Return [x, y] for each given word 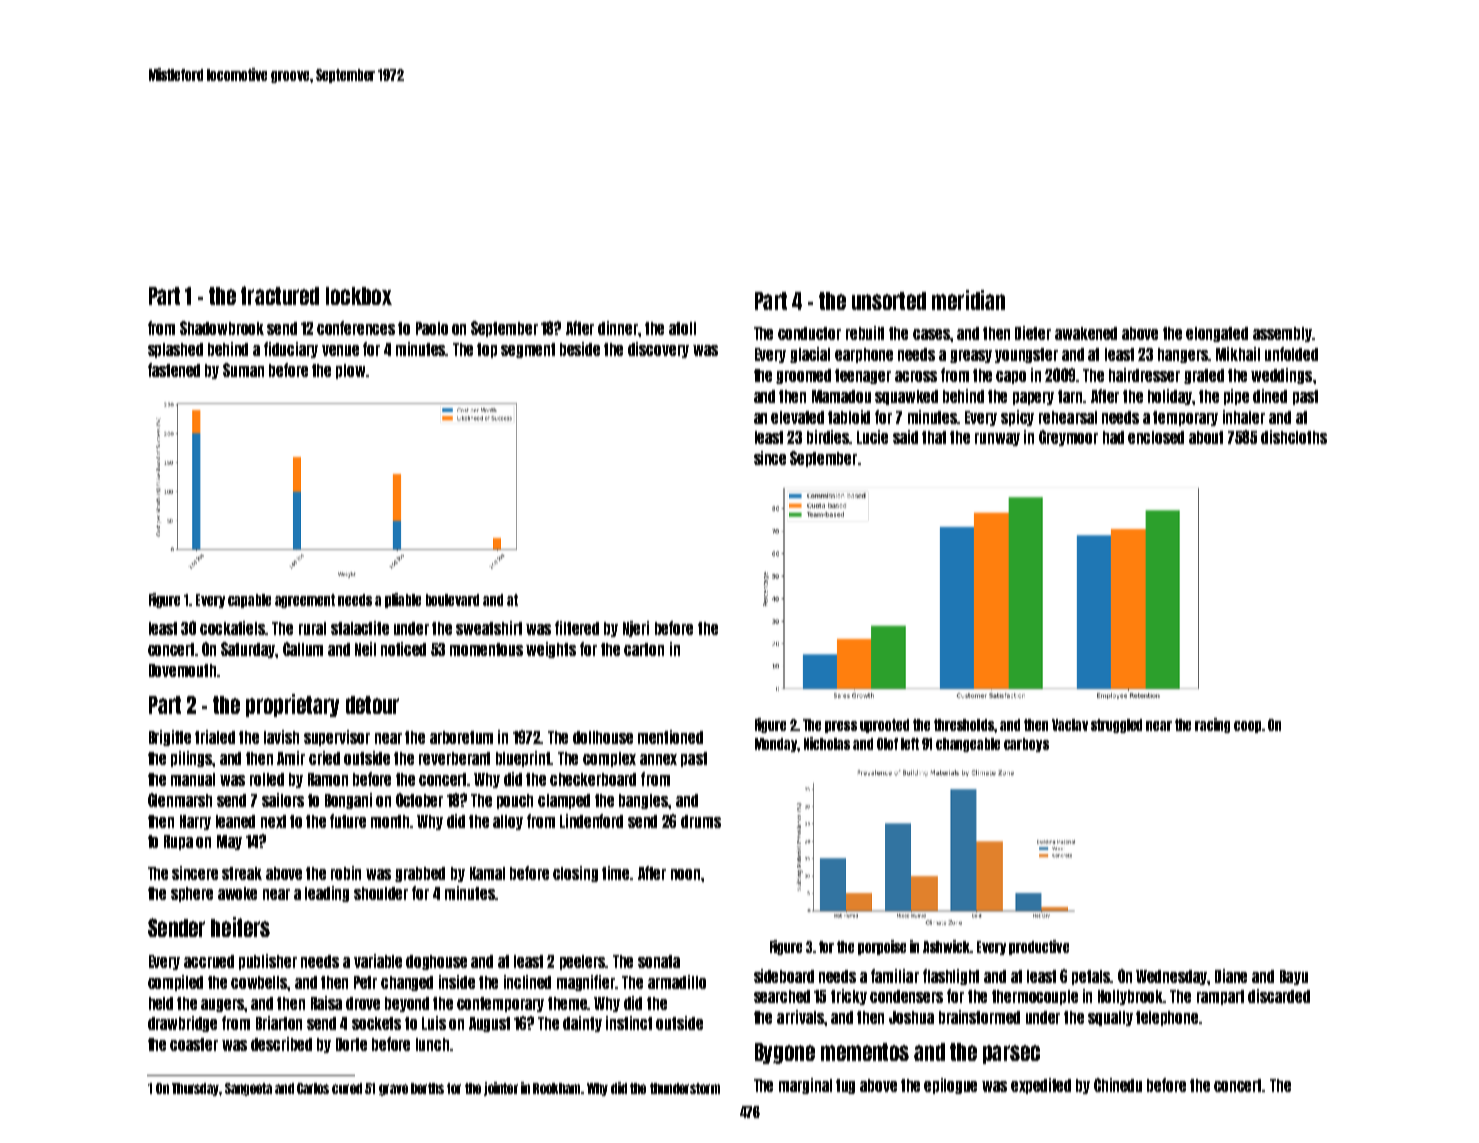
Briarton [279, 1023]
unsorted [889, 301]
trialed [215, 737]
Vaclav [1070, 725]
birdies [828, 437]
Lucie [872, 437]
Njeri [636, 629]
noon [685, 874]
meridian [968, 300]
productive [1039, 947]
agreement [305, 601]
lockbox [359, 296]
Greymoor [1068, 438]
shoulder [381, 893]
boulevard [452, 600]
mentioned [670, 737]
